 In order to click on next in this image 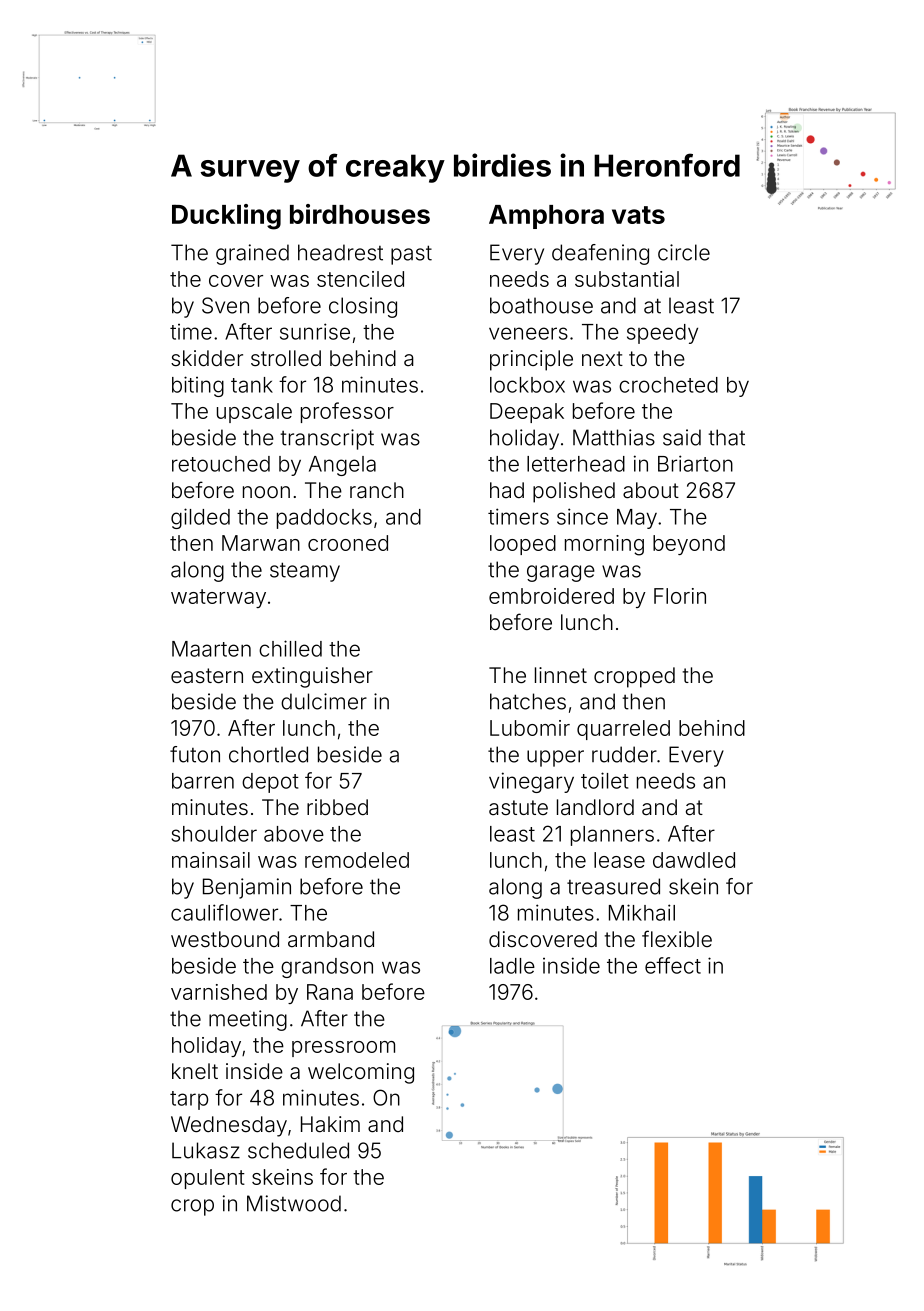, I will do `click(602, 358)`.
